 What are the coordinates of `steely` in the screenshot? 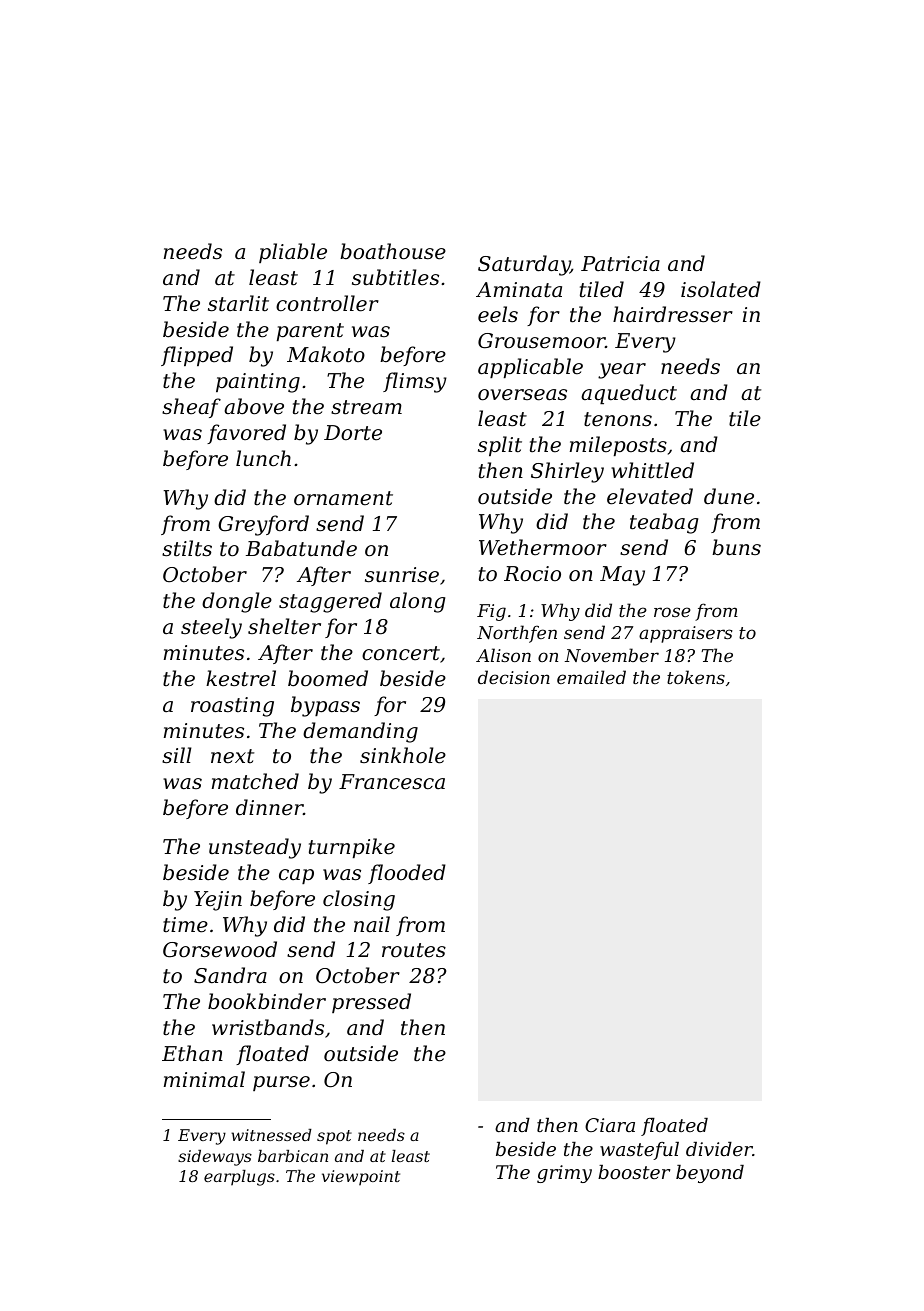 It's located at (211, 628).
